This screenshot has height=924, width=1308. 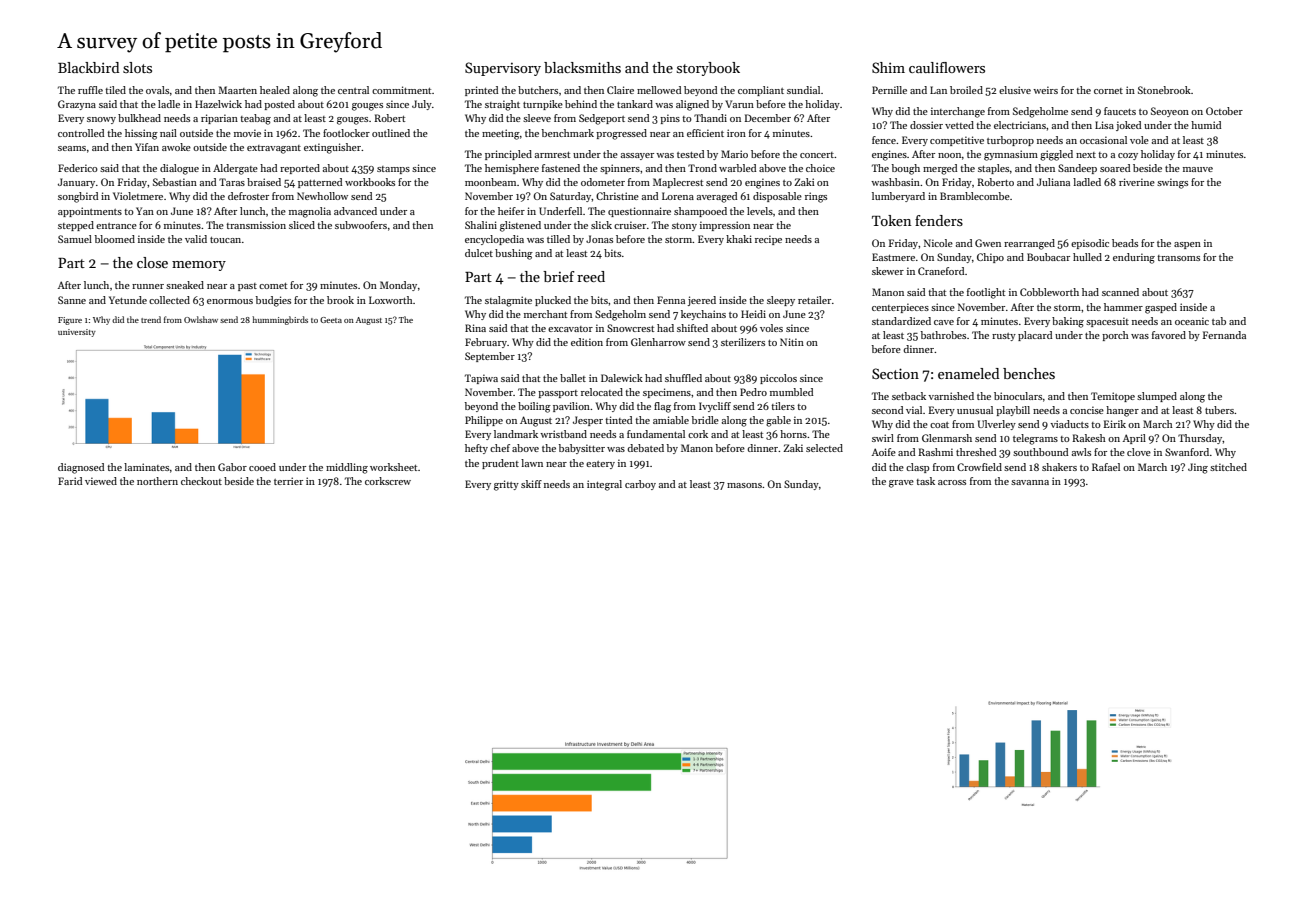 I want to click on carboy, so click(x=640, y=485).
